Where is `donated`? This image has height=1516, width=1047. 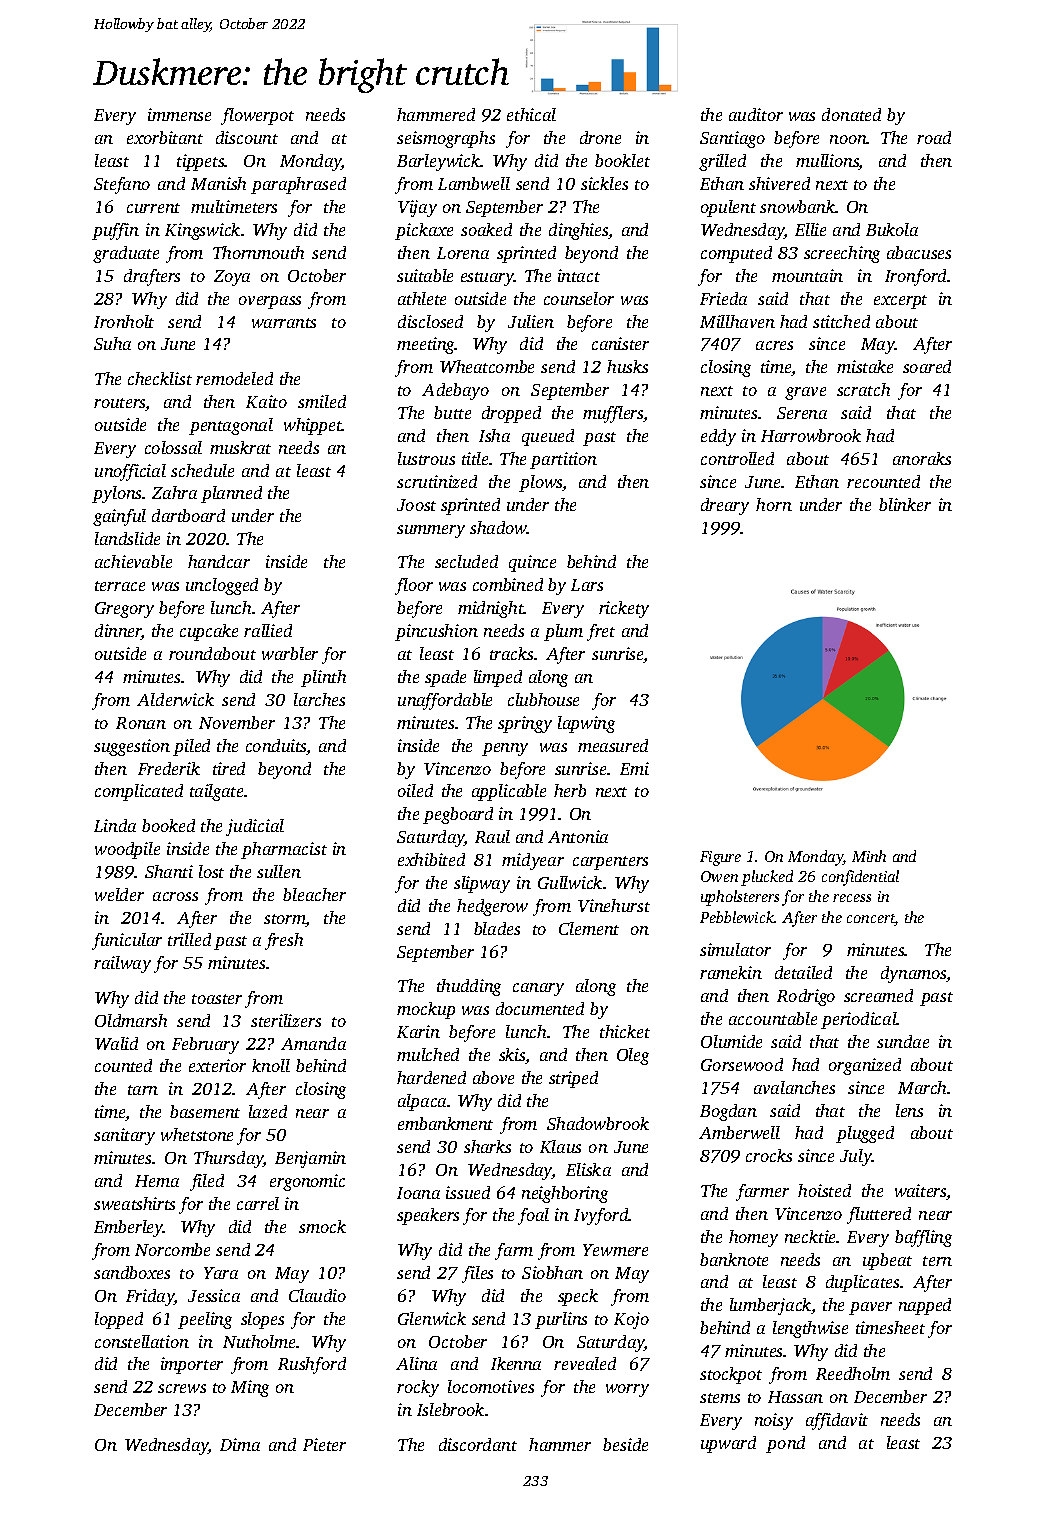
donated is located at coordinates (851, 114).
